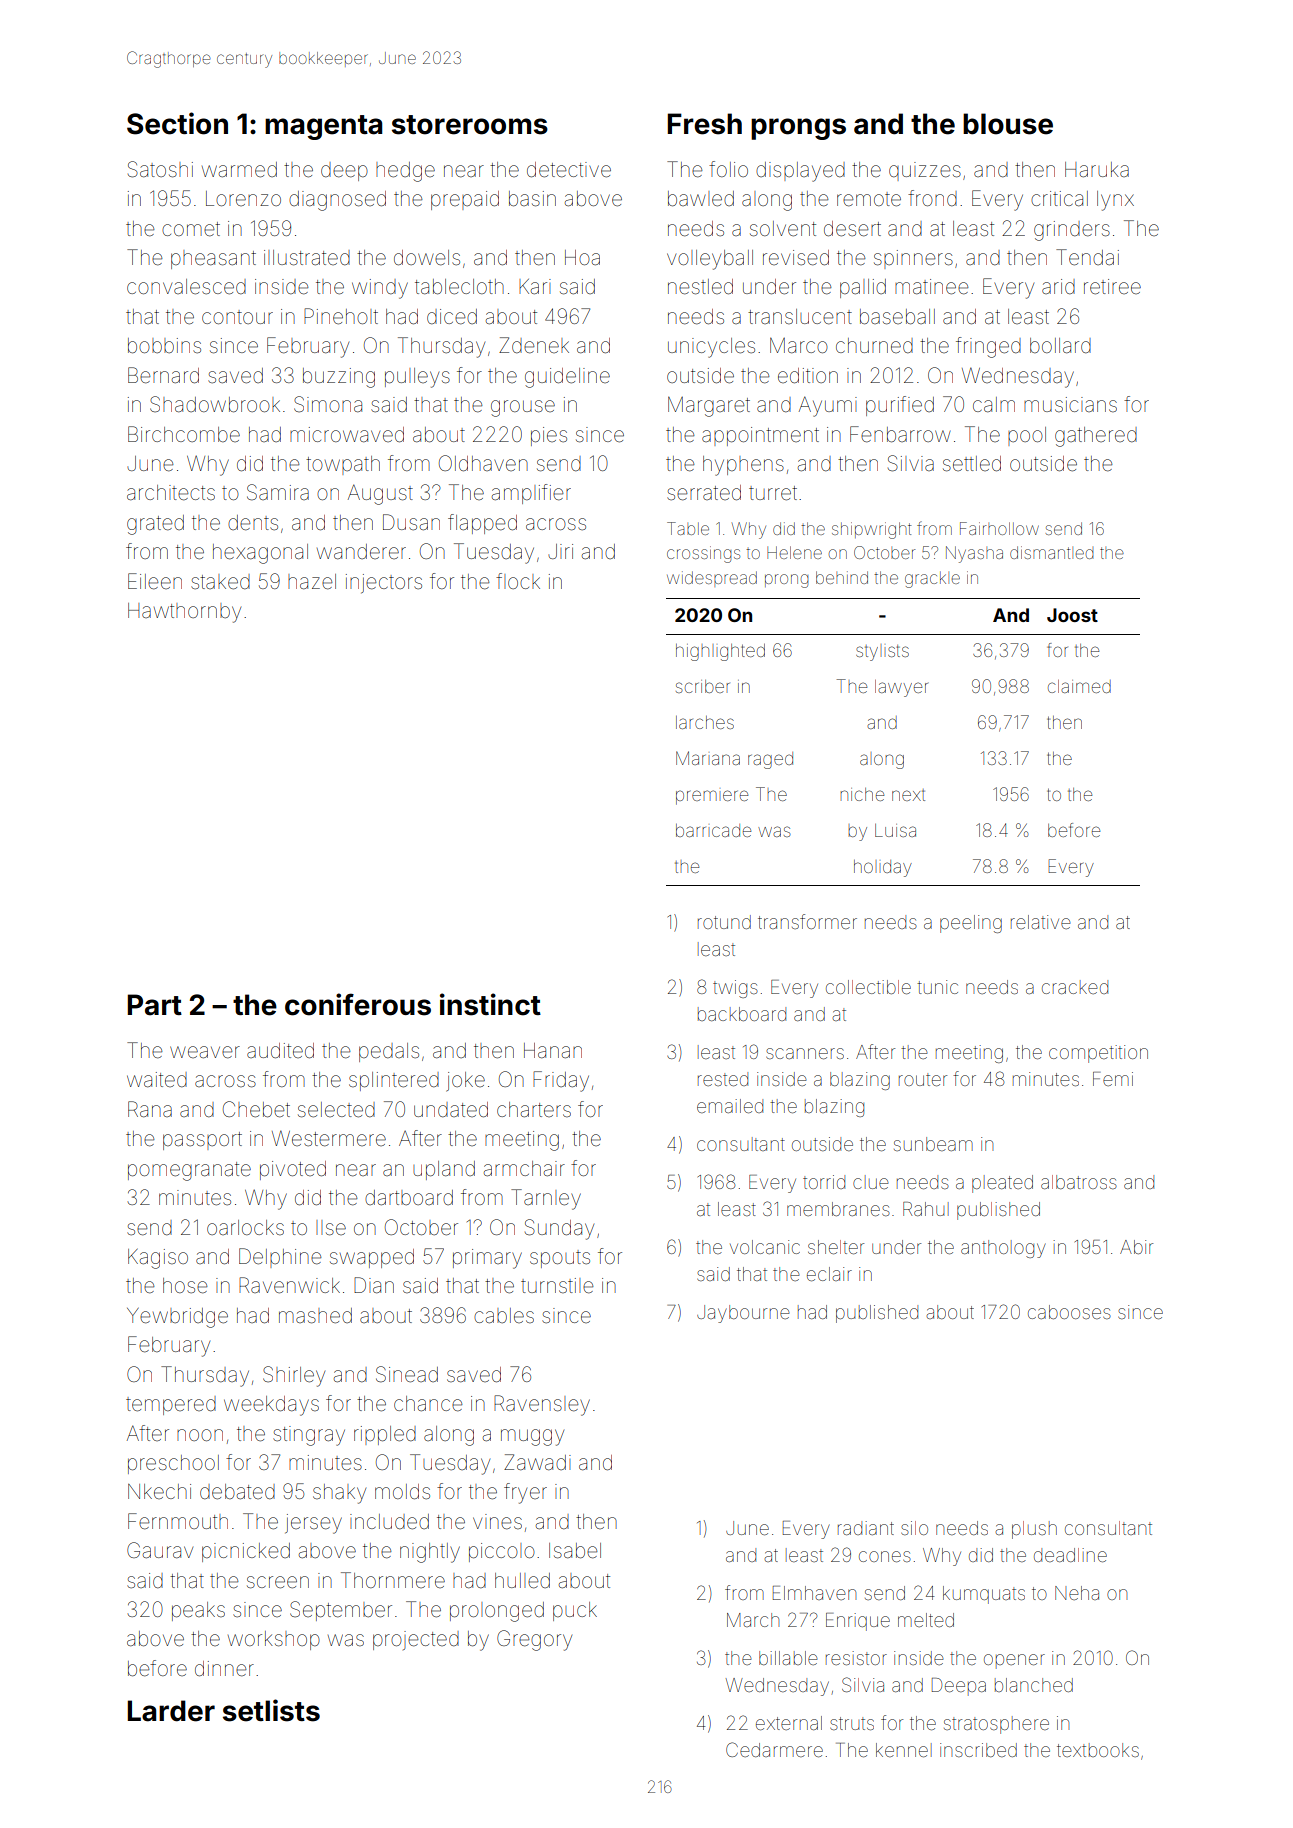  Describe the element at coordinates (1069, 1312) in the document. I see `cabooses` at that location.
